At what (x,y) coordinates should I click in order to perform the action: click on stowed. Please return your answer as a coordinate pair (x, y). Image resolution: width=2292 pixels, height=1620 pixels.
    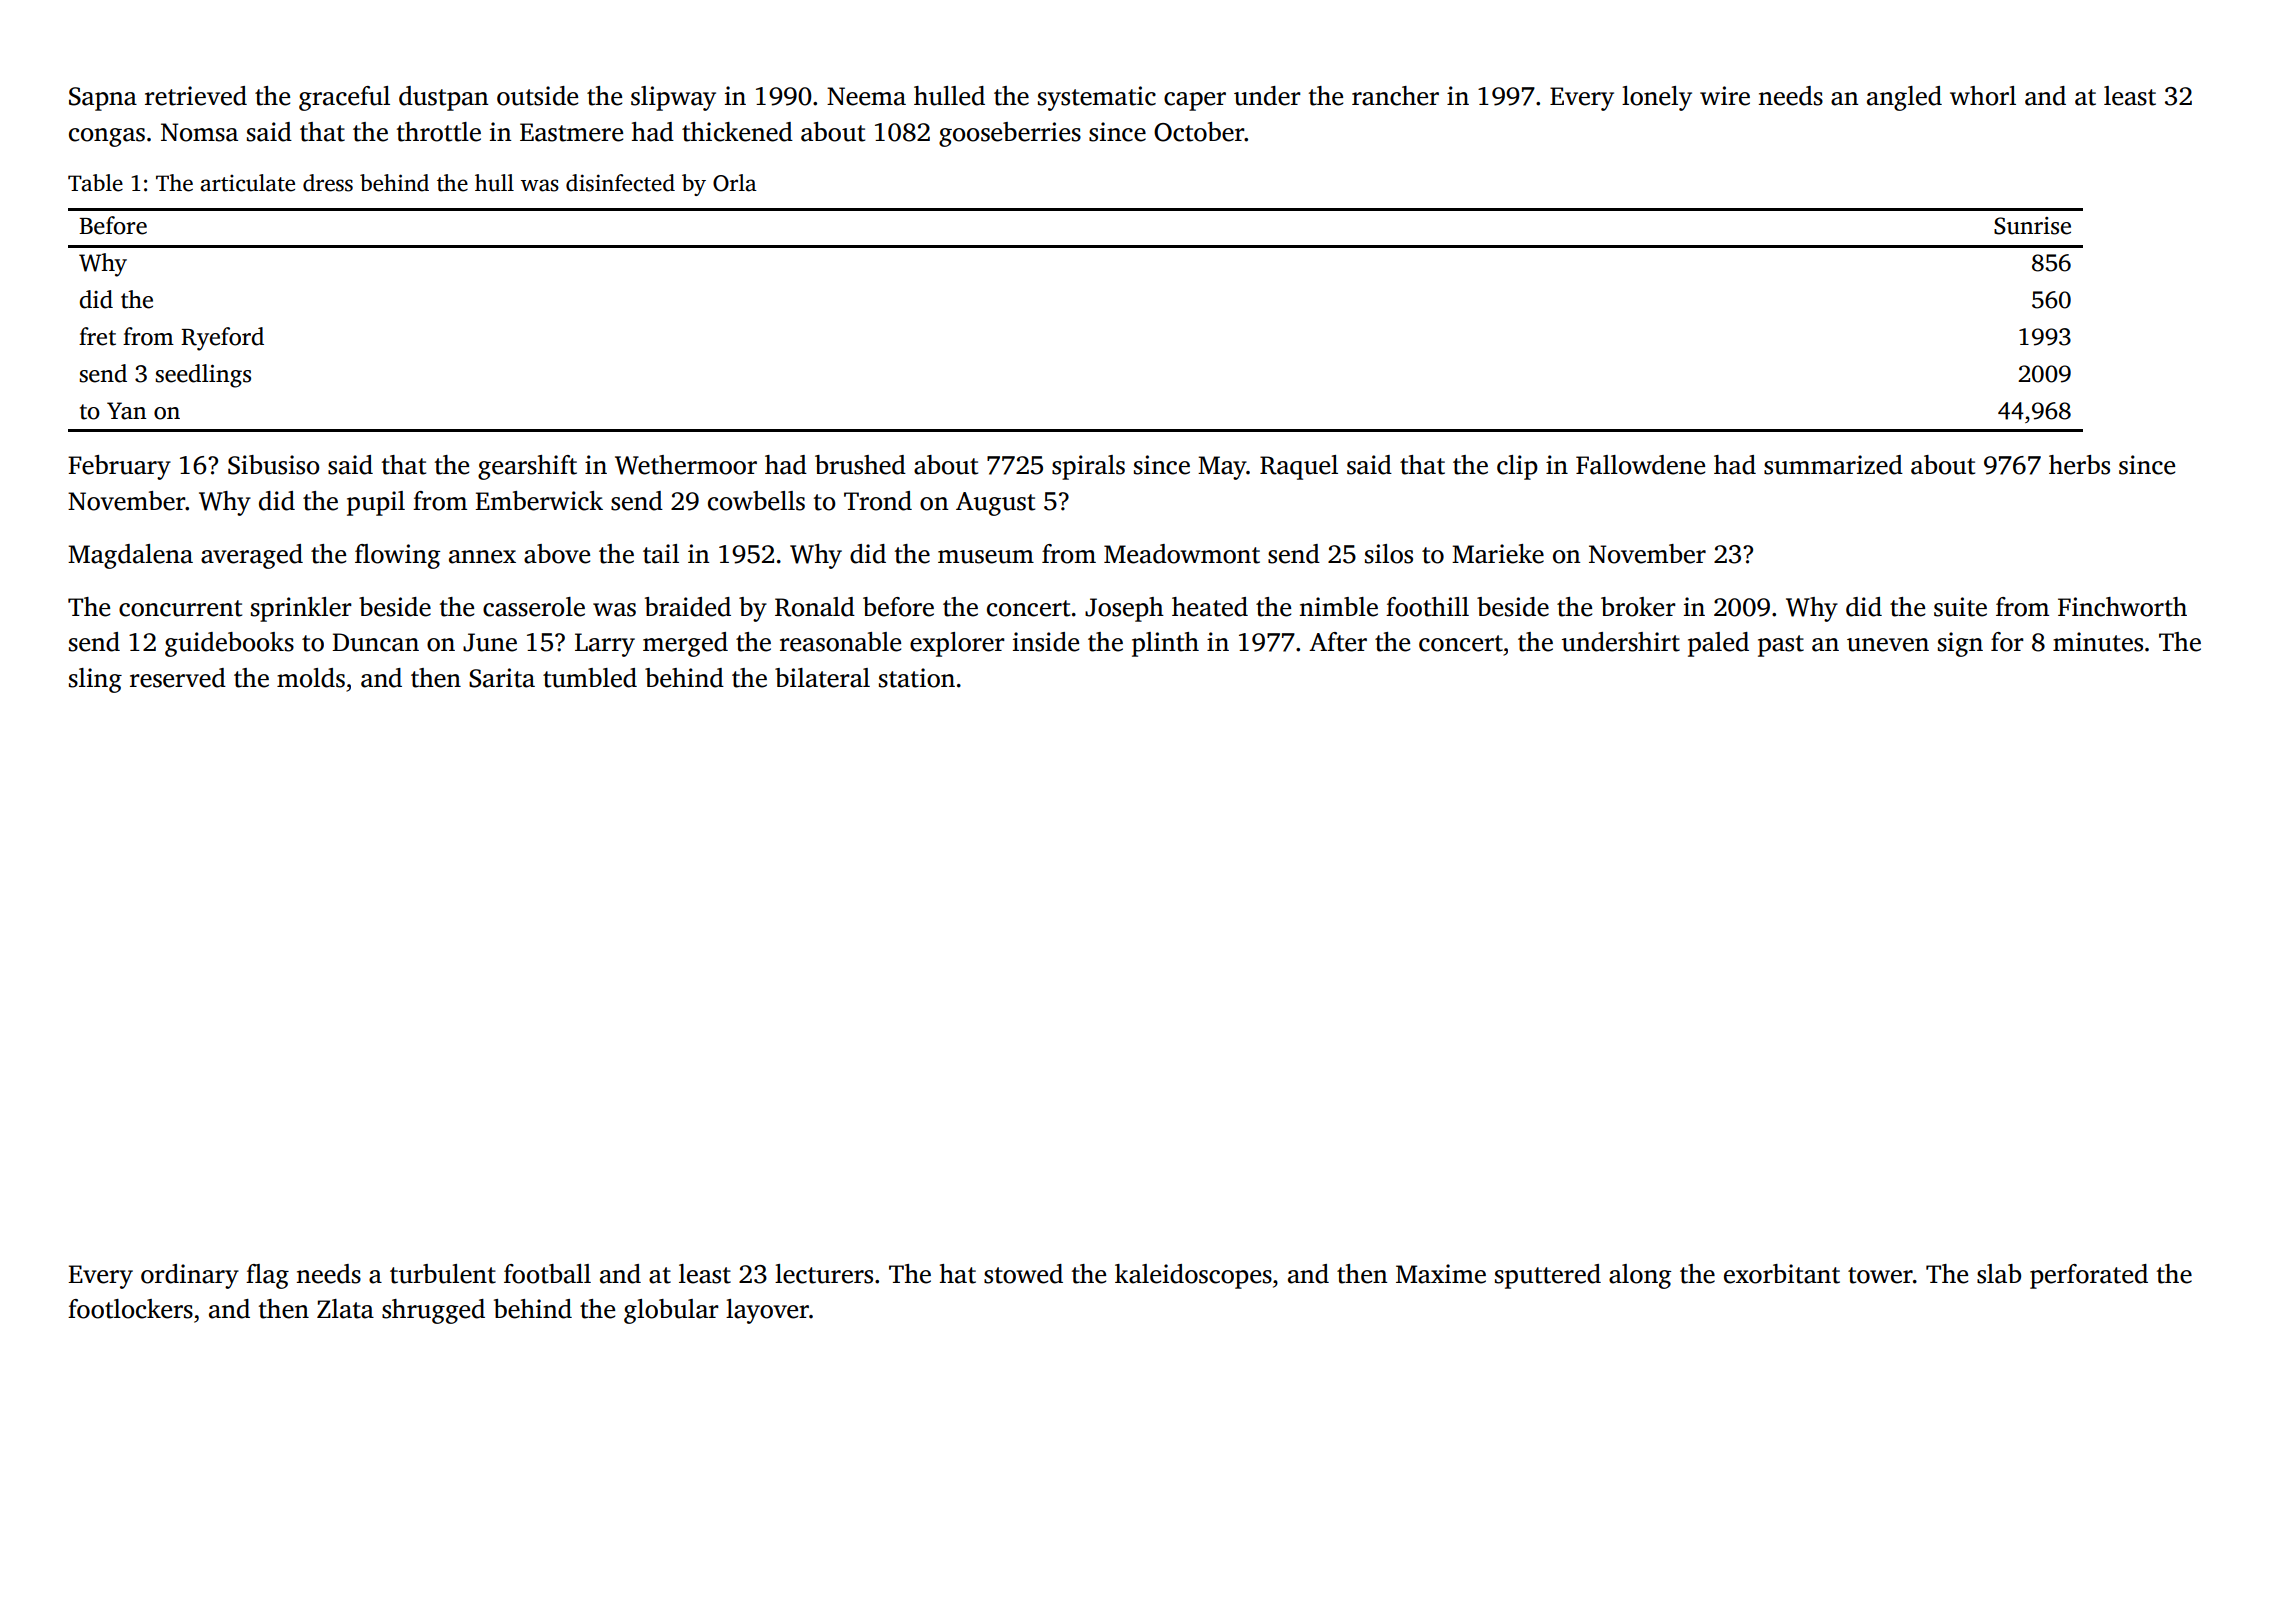
    Looking at the image, I should click on (1023, 1274).
